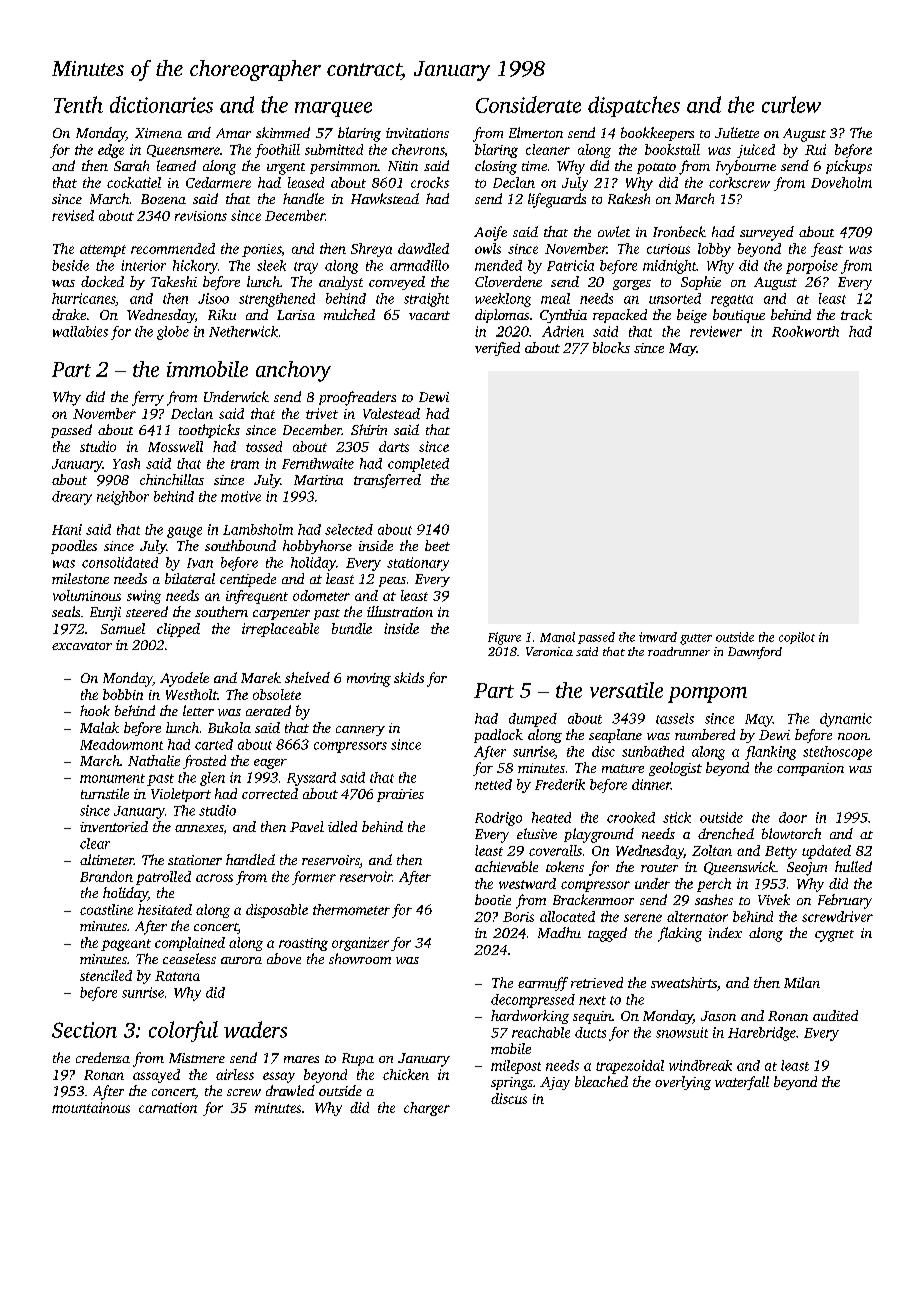 This screenshot has height=1308, width=924. Describe the element at coordinates (791, 104) in the screenshot. I see `curlew` at that location.
